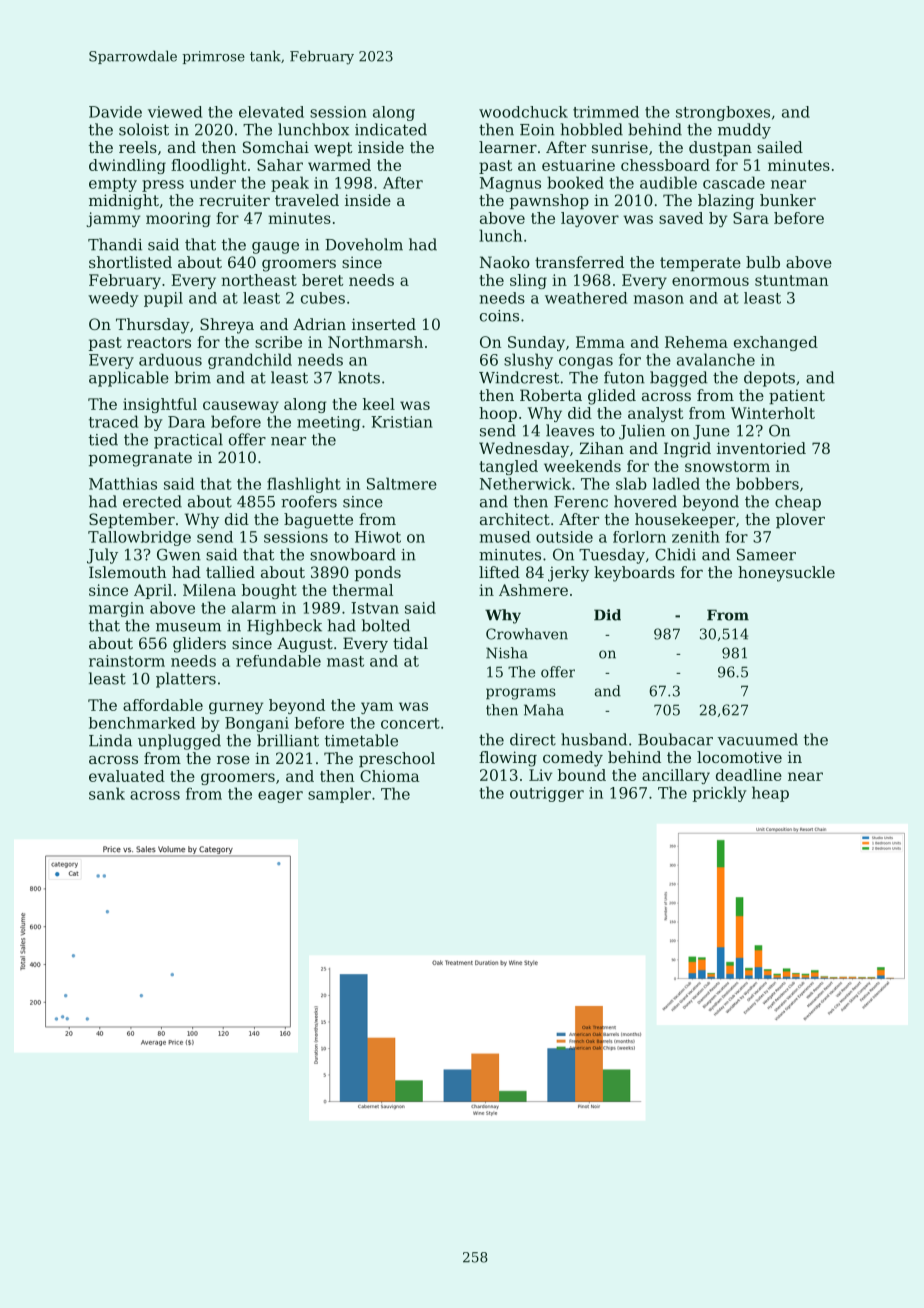  What do you see at coordinates (309, 501) in the image?
I see `roofers` at bounding box center [309, 501].
